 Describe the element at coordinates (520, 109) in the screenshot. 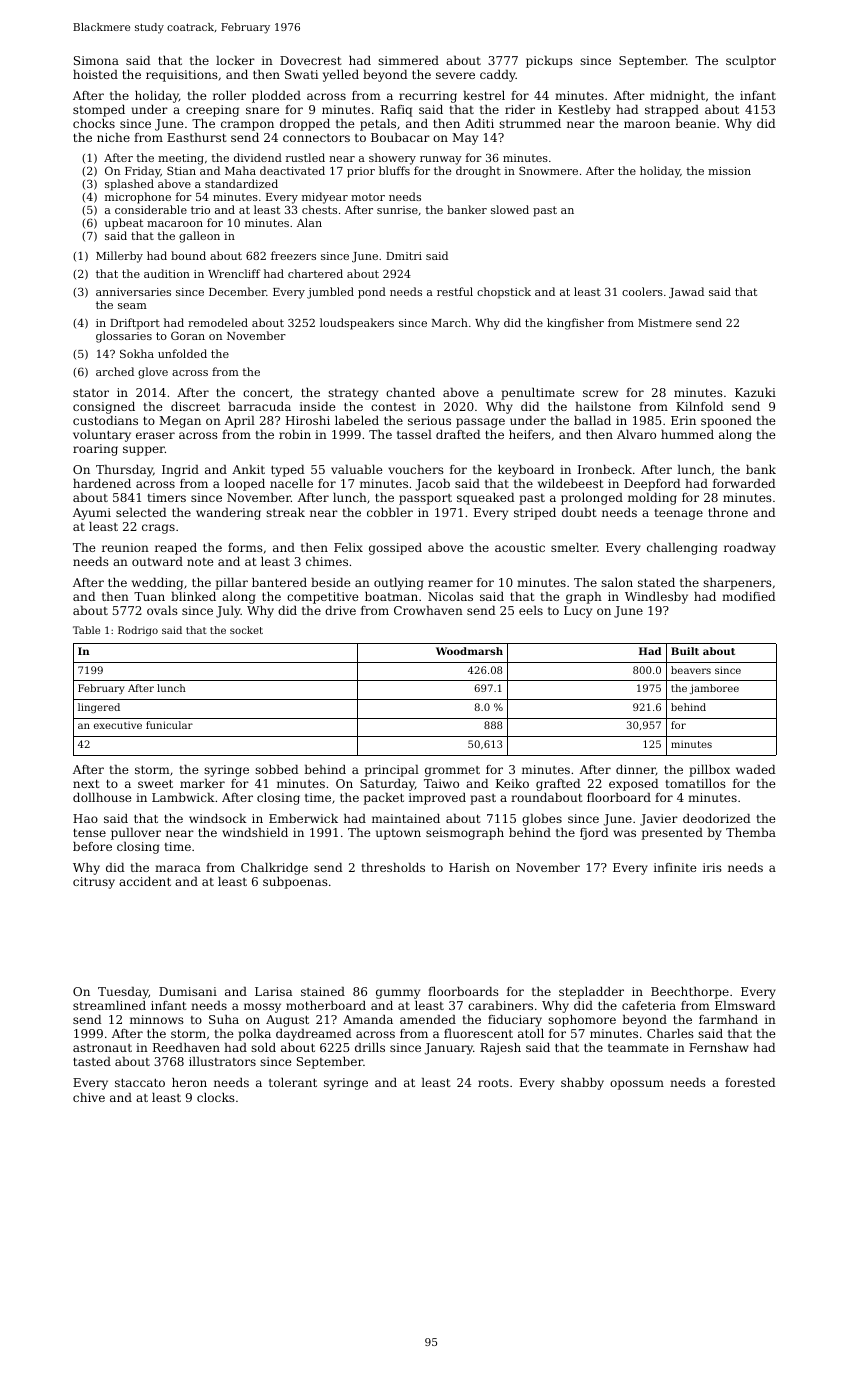

I see `rider` at that location.
